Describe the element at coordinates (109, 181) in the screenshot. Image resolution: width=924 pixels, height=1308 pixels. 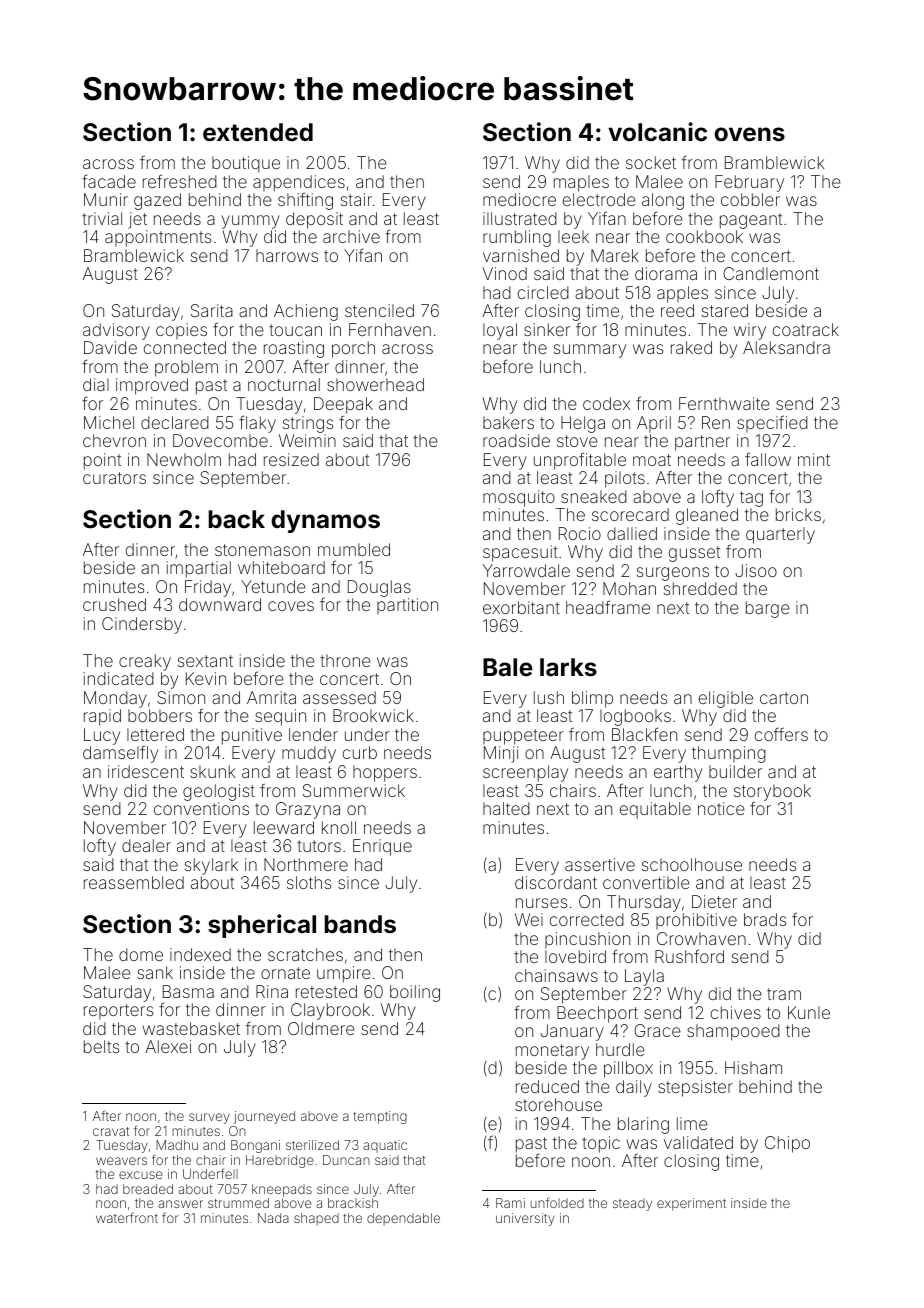
I see `facade` at that location.
